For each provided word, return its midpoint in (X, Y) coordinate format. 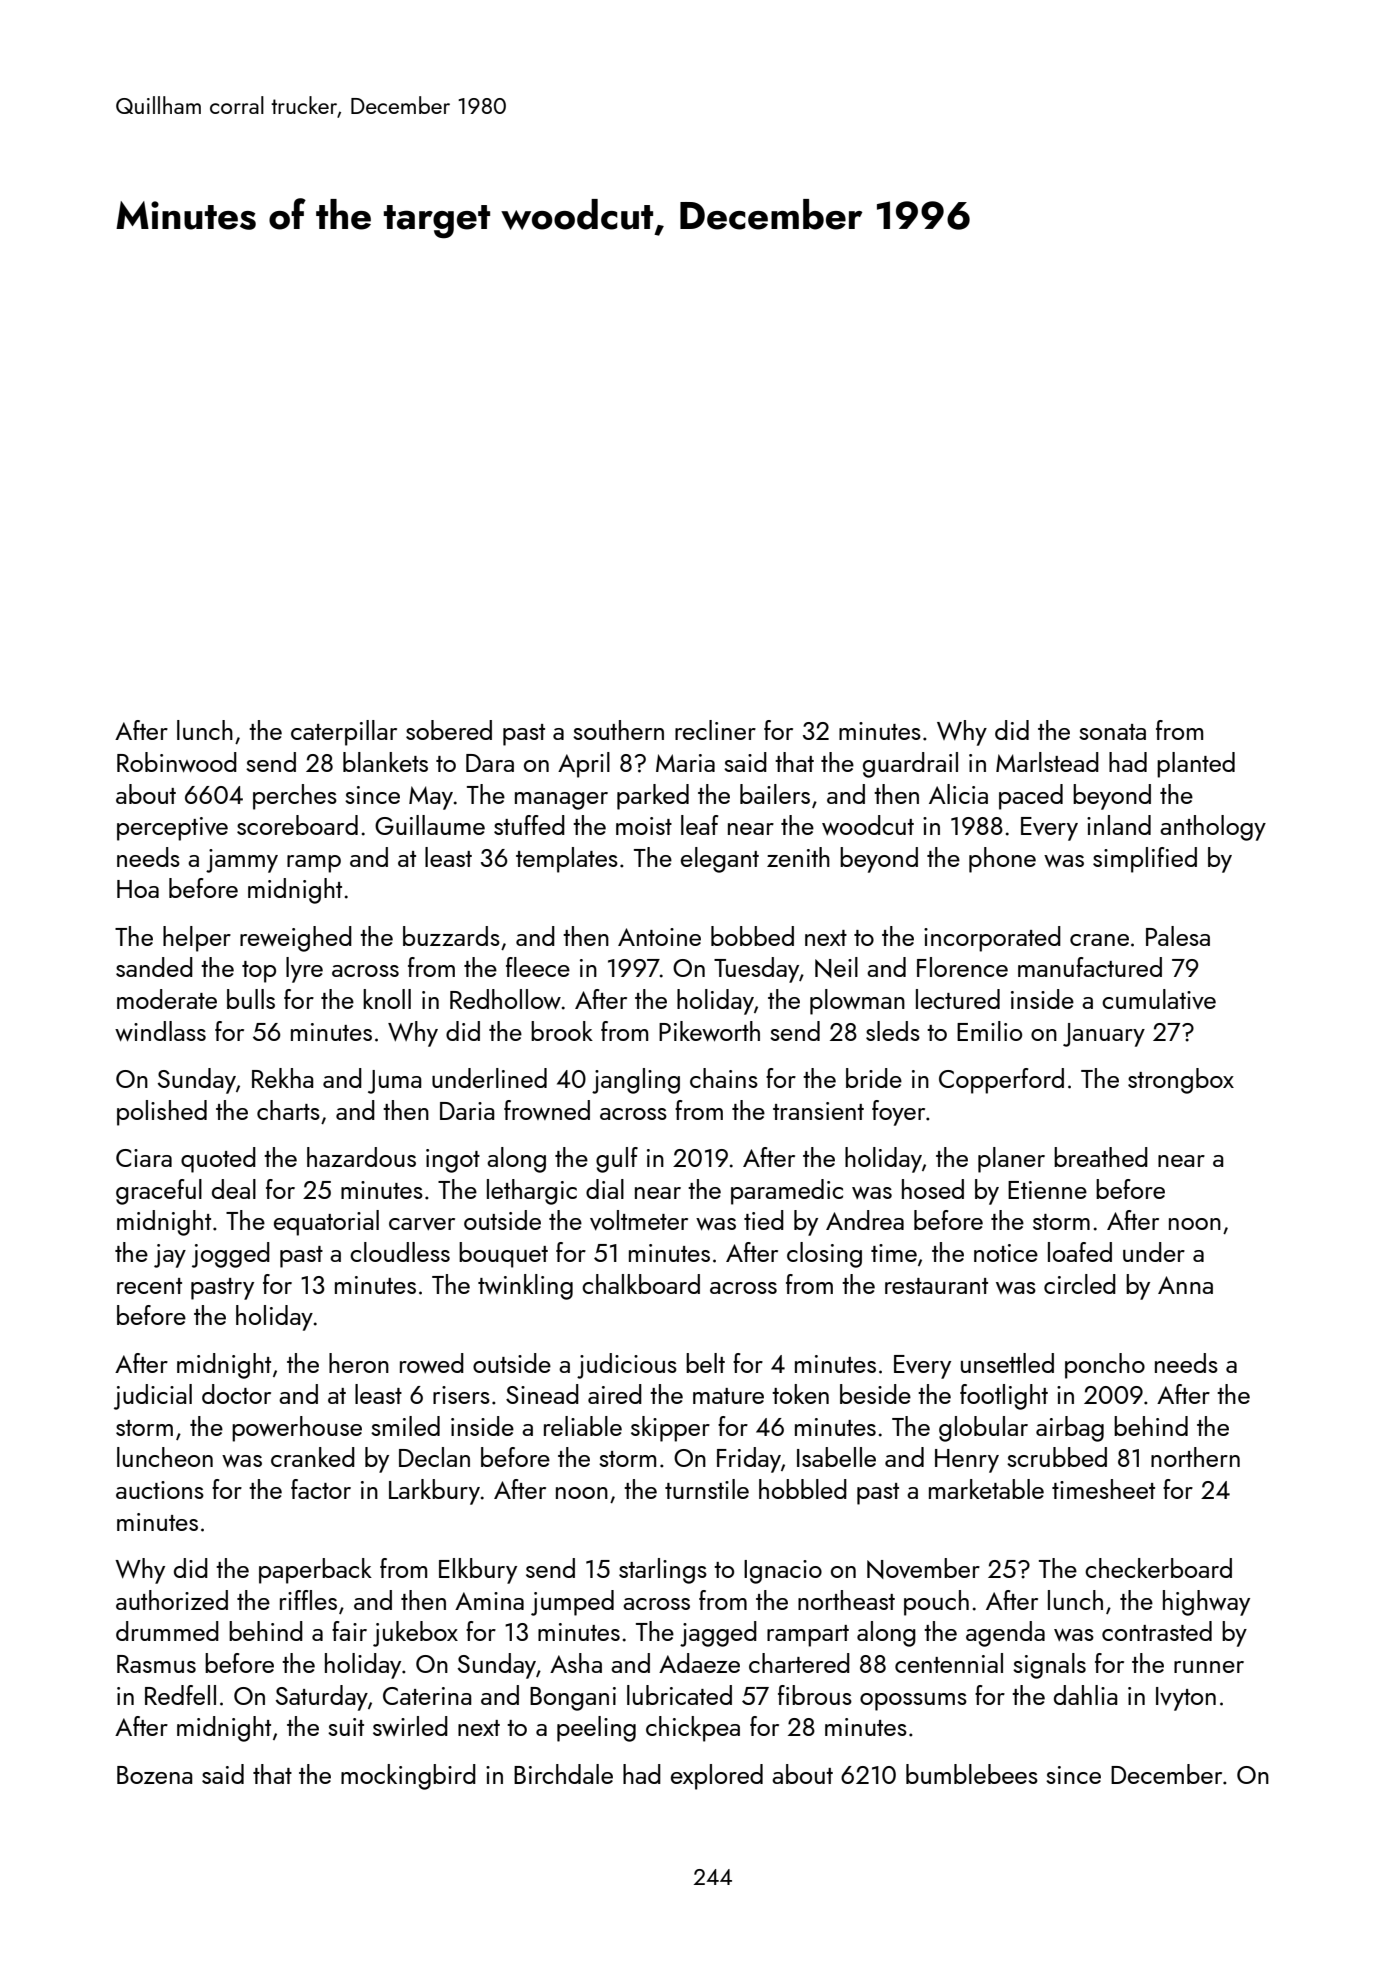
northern (1195, 1457)
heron (359, 1363)
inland (1119, 825)
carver (422, 1224)
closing (824, 1255)
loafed (1080, 1252)
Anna (1185, 1285)
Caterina (427, 1696)
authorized (172, 1600)
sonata (1112, 732)
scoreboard (297, 825)
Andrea (865, 1220)
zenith (798, 857)
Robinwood (177, 762)
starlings (663, 1571)
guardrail (910, 765)
